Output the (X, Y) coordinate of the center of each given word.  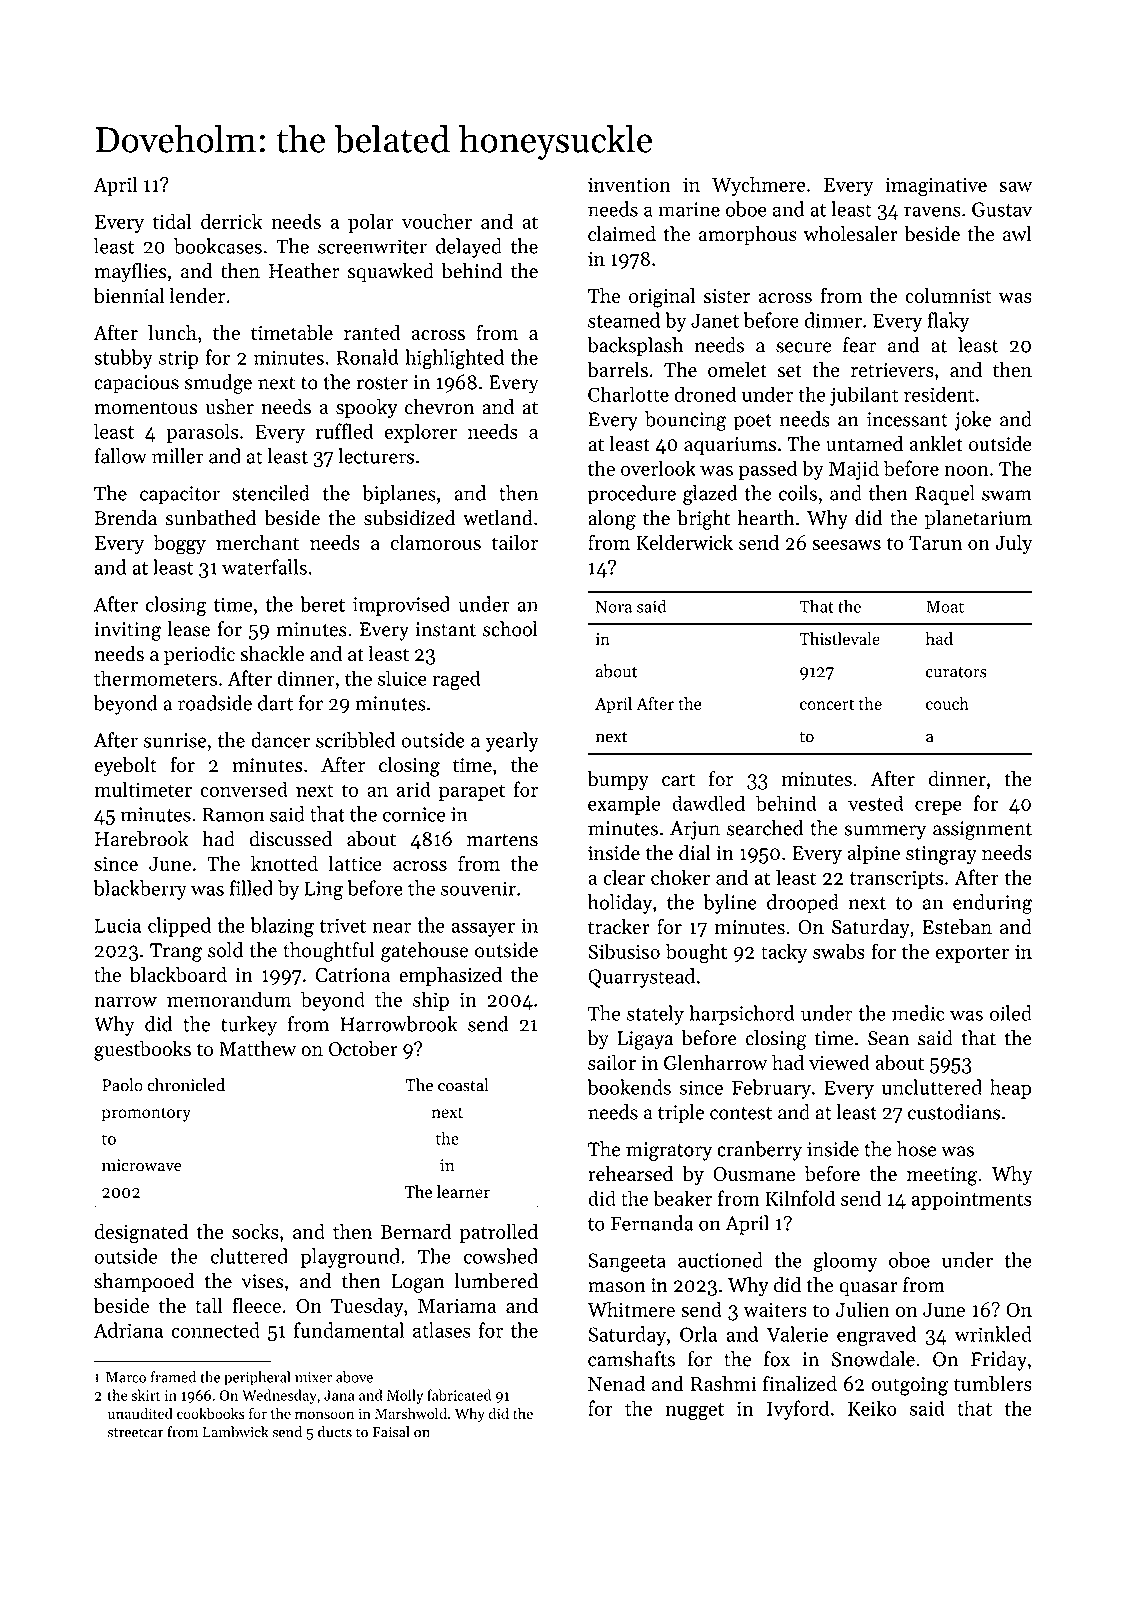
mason (617, 1287)
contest (741, 1113)
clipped (179, 927)
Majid (854, 470)
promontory (146, 1114)
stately (655, 1015)
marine (689, 209)
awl (1017, 234)
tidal (172, 221)
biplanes (399, 495)
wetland (498, 518)
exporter (972, 954)
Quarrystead (641, 978)
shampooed (144, 1283)
